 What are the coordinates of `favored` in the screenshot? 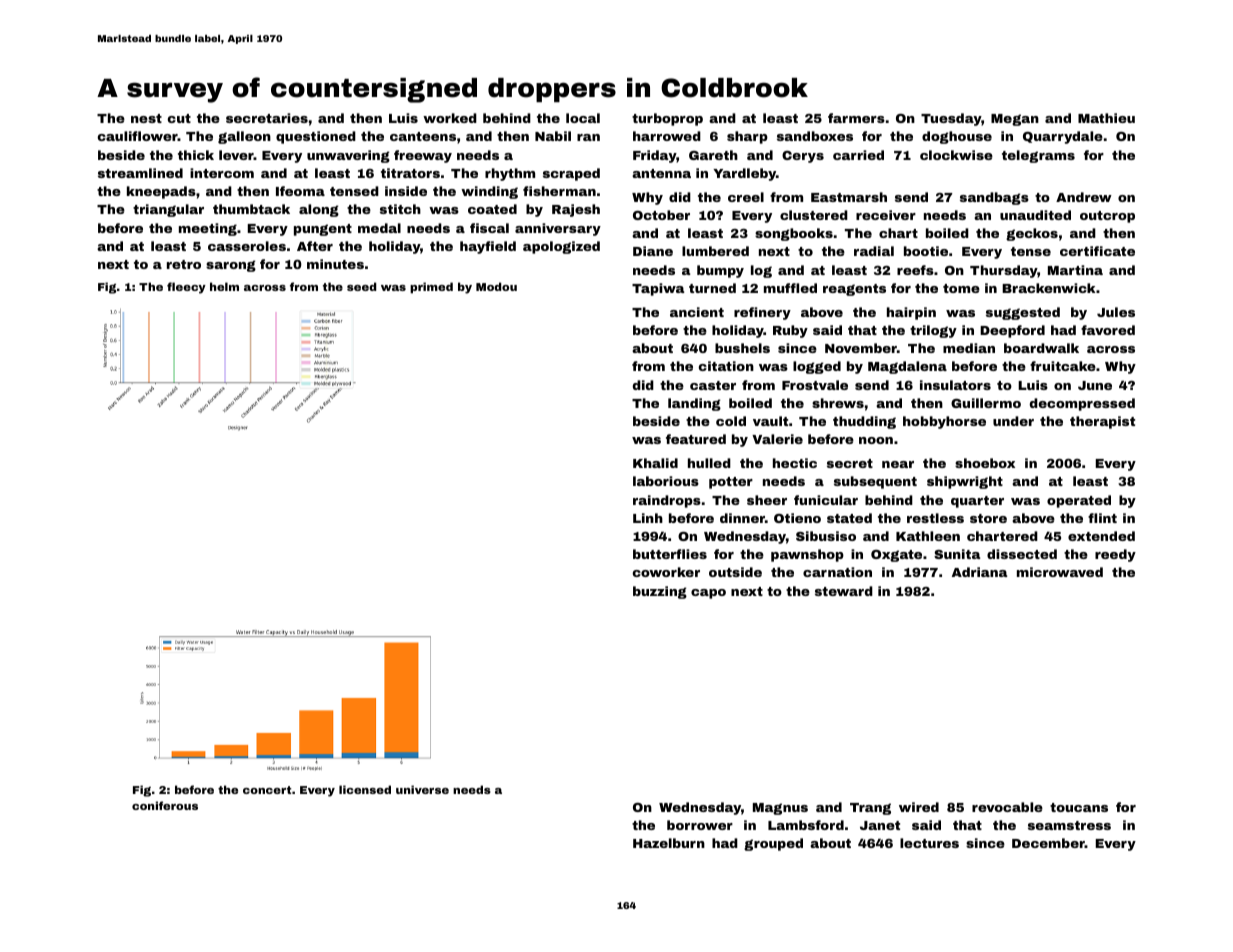 It's located at (1108, 330).
